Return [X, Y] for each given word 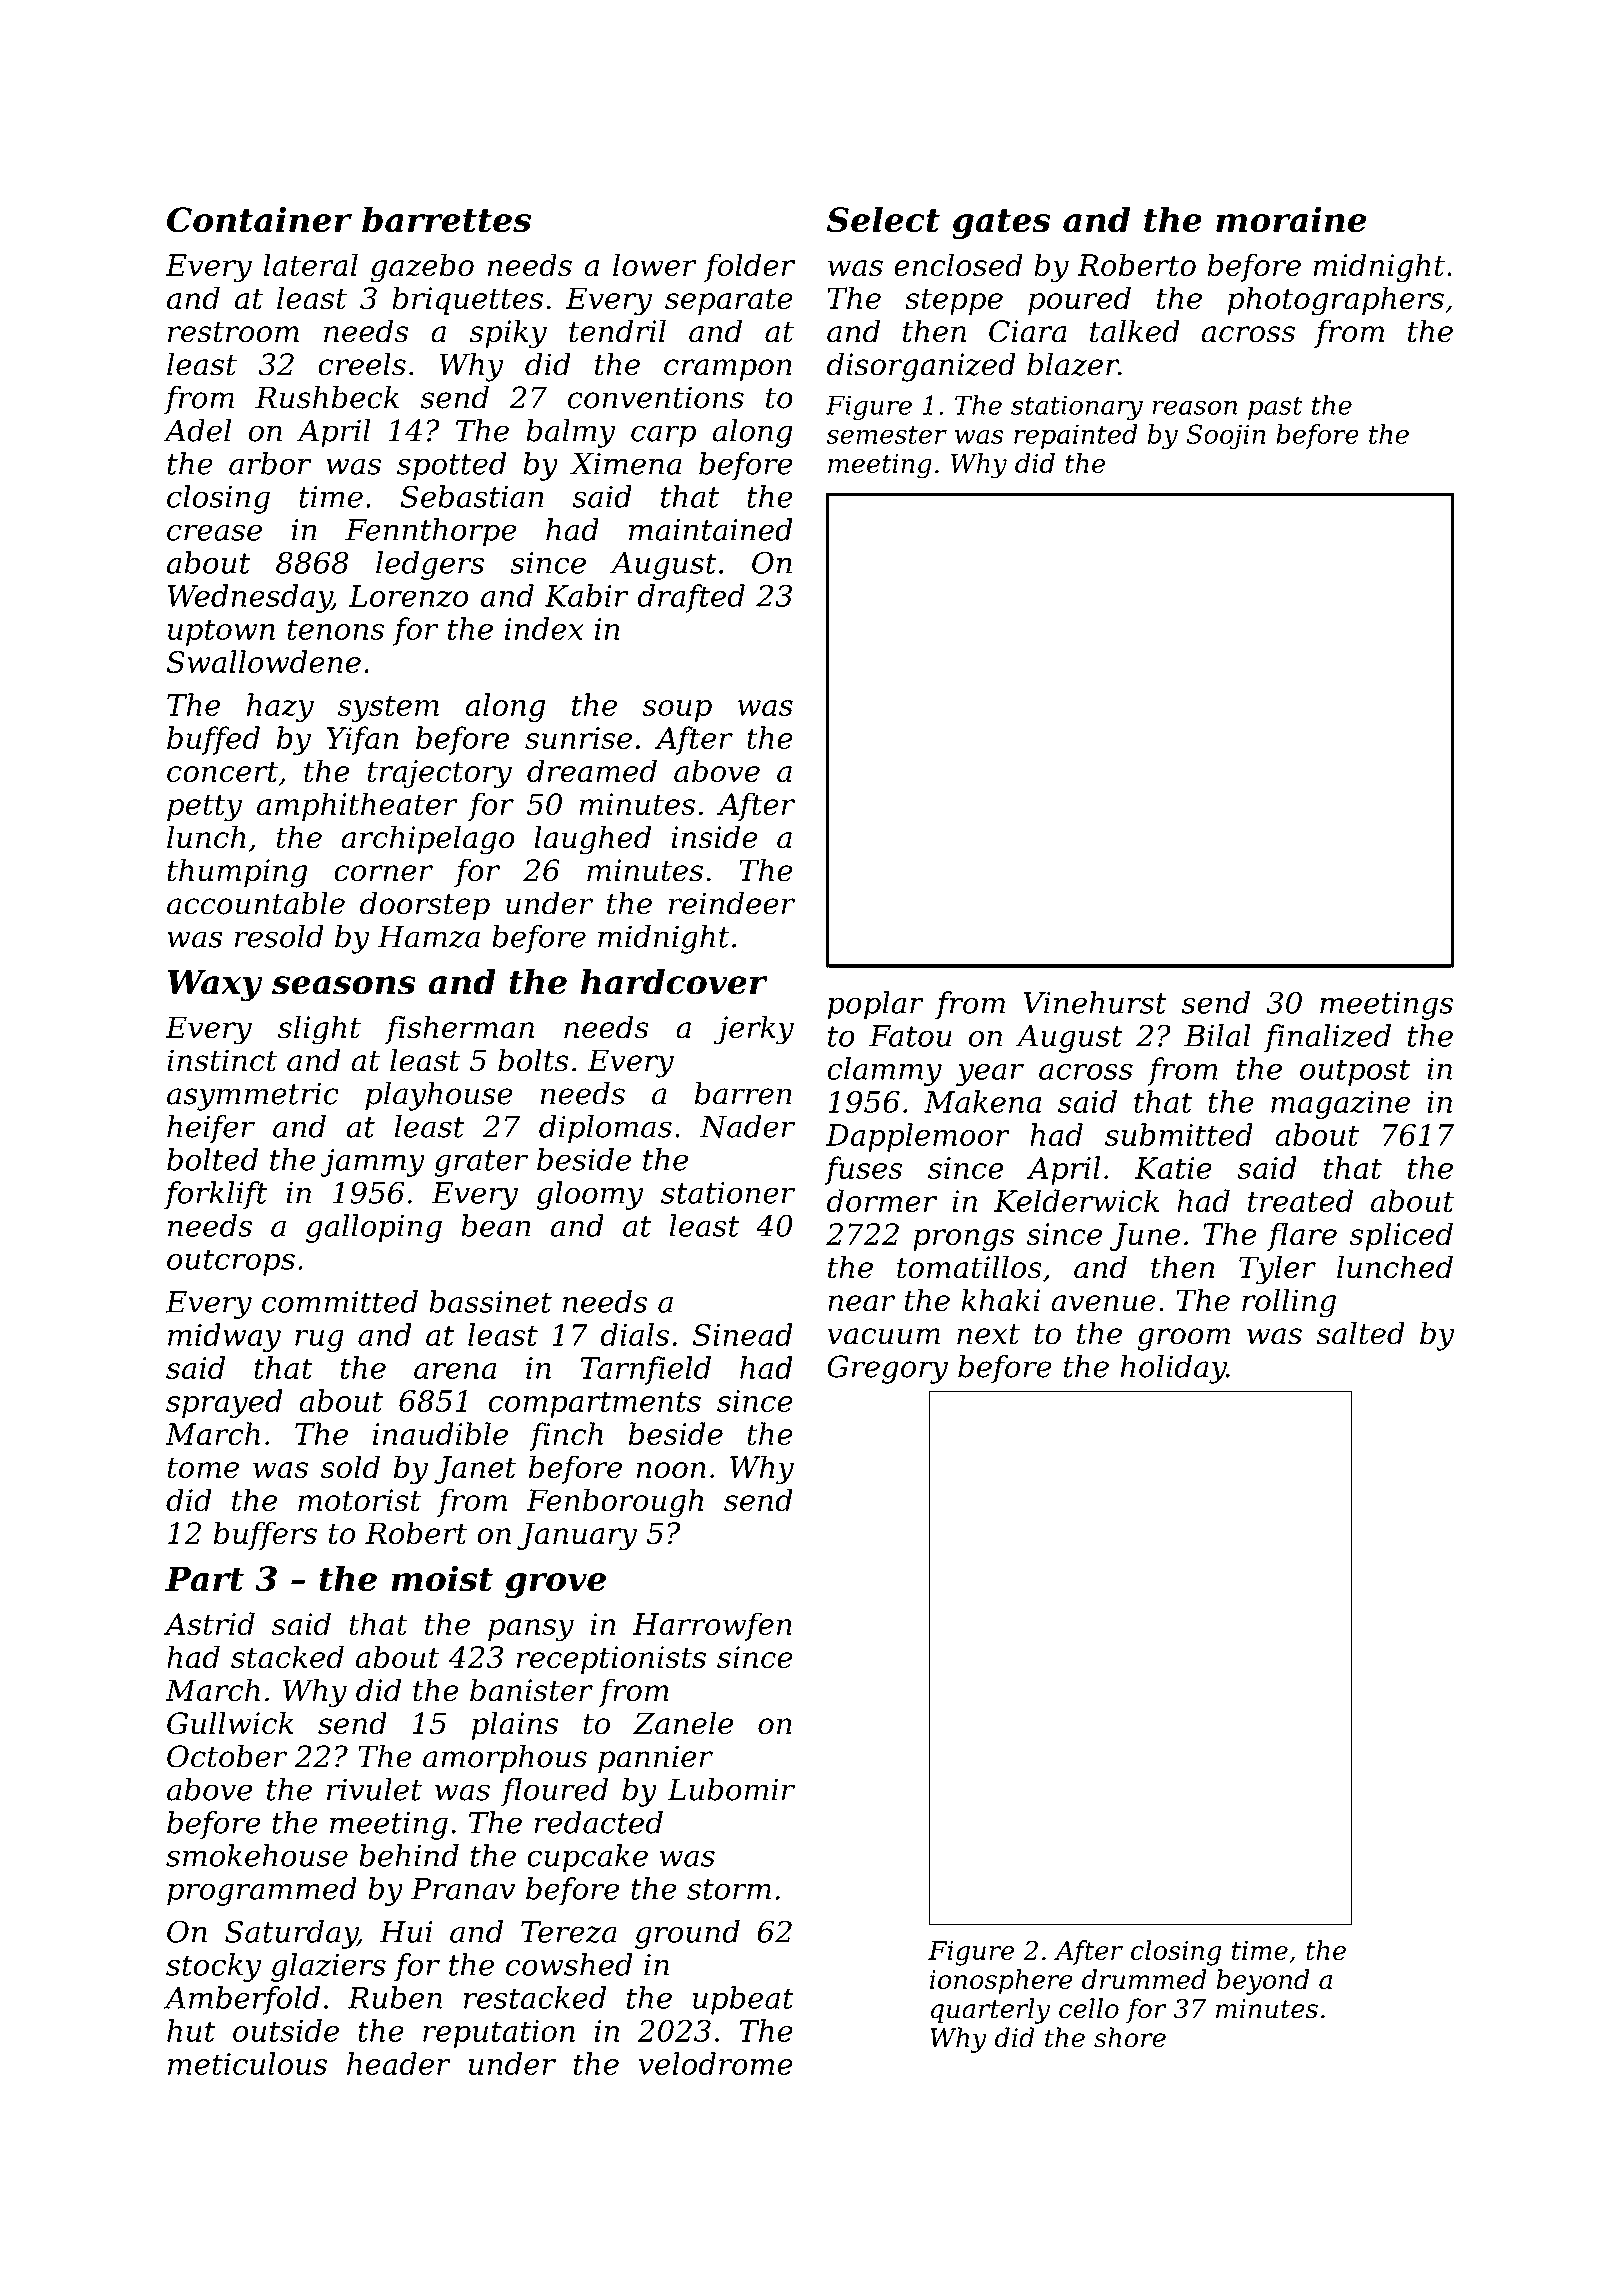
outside [286, 2030]
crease [214, 532]
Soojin [1226, 437]
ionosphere [1001, 1982]
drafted [691, 598]
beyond [1263, 1982]
